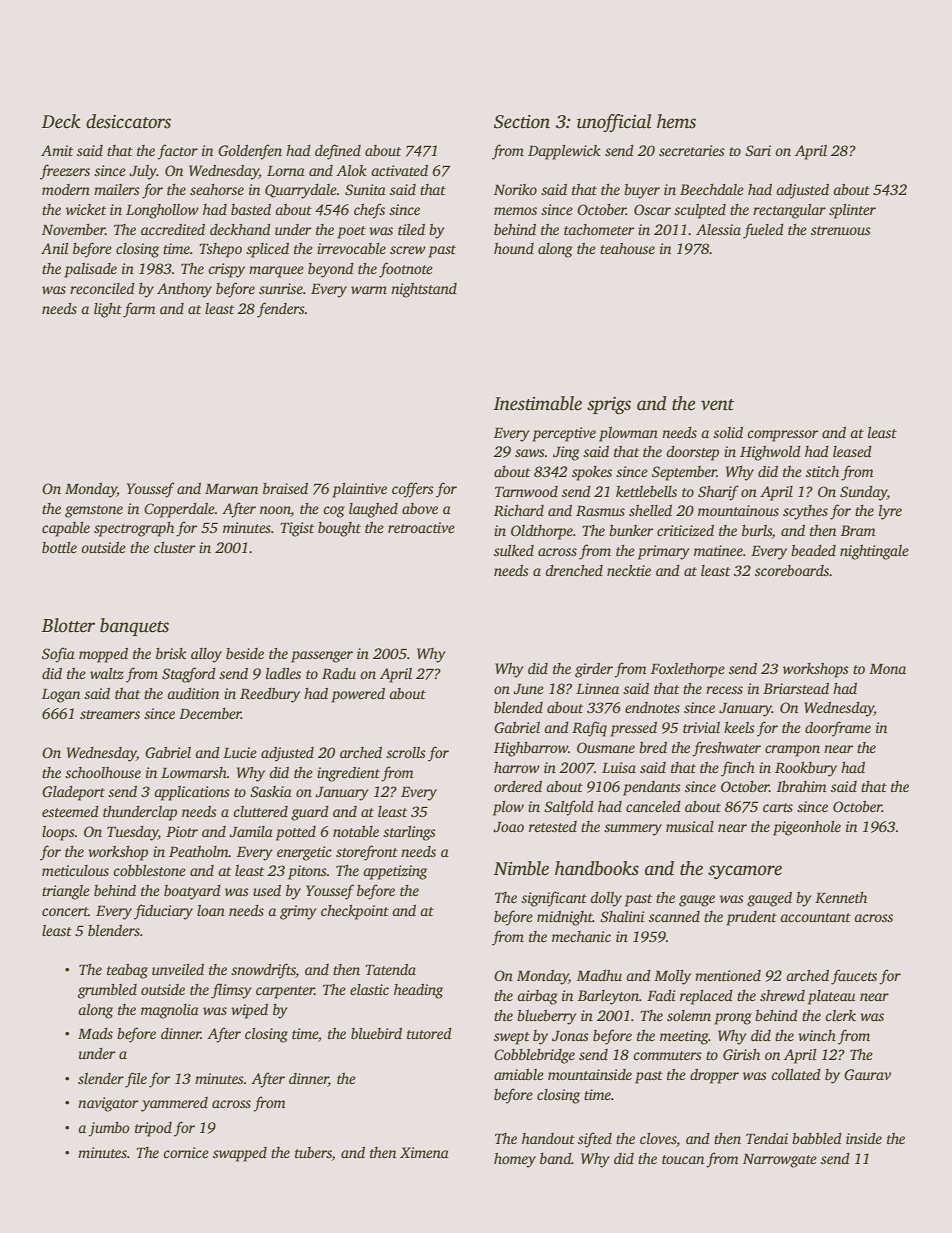 The image size is (952, 1233). Describe the element at coordinates (322, 657) in the image. I see `passenger` at that location.
